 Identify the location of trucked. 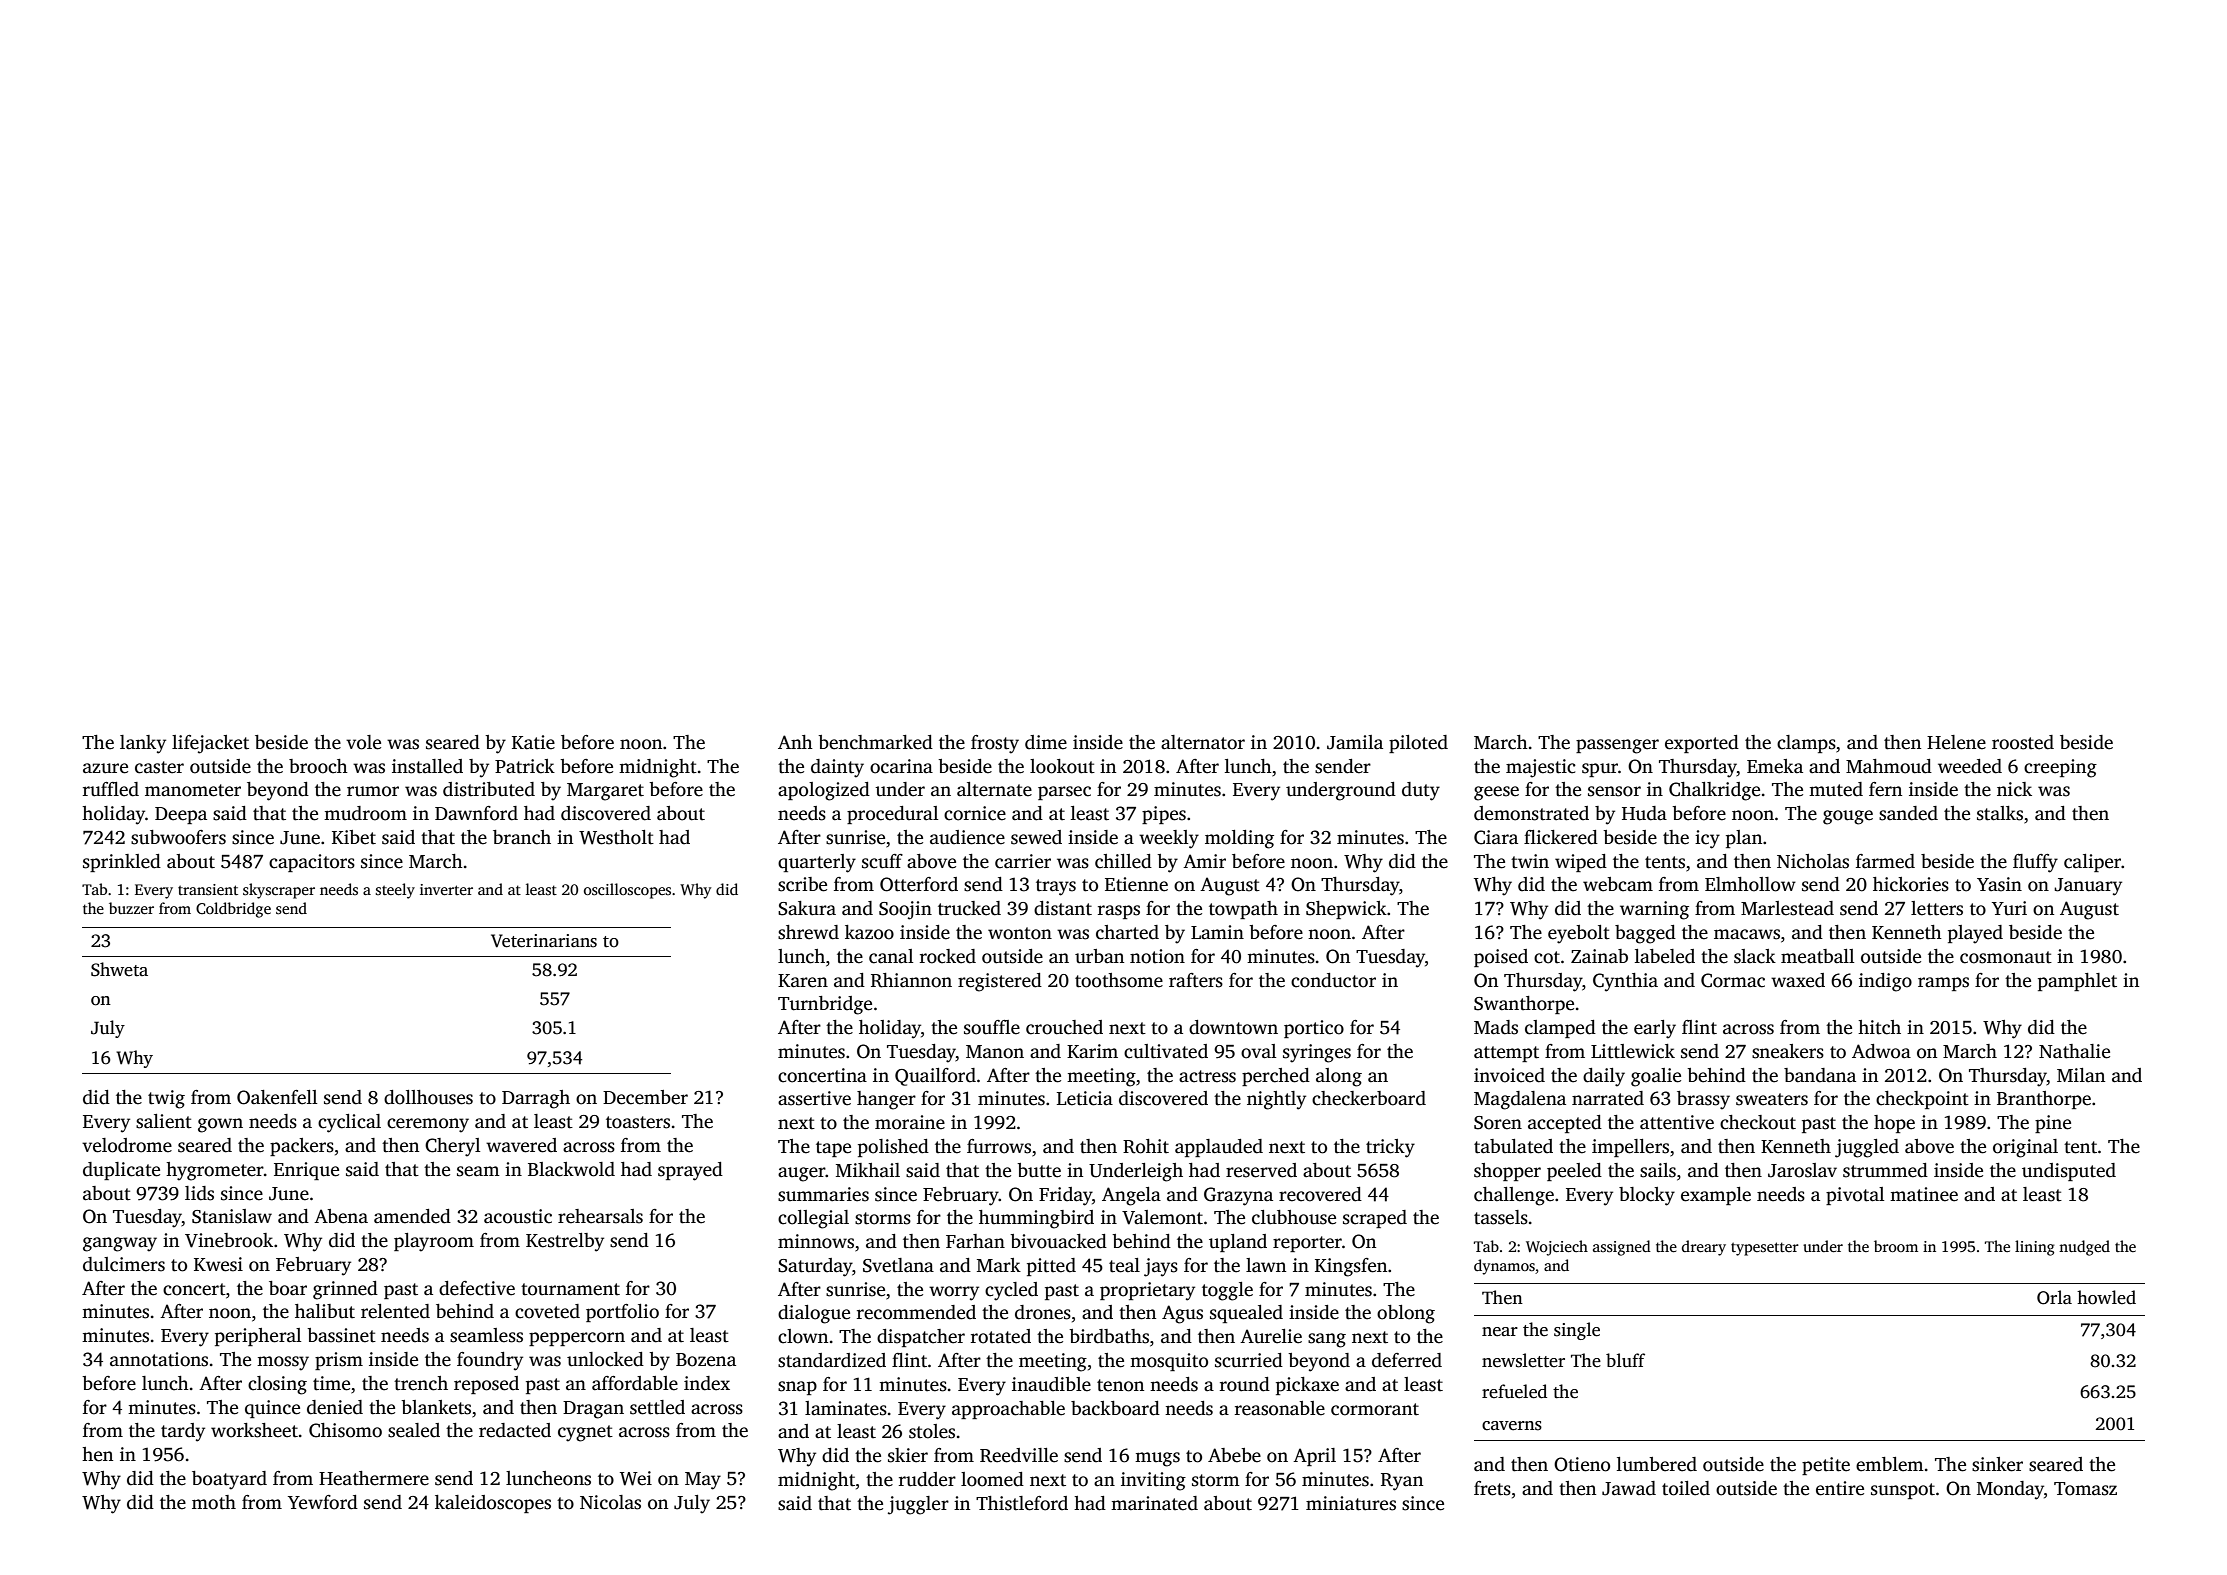
(969, 908).
